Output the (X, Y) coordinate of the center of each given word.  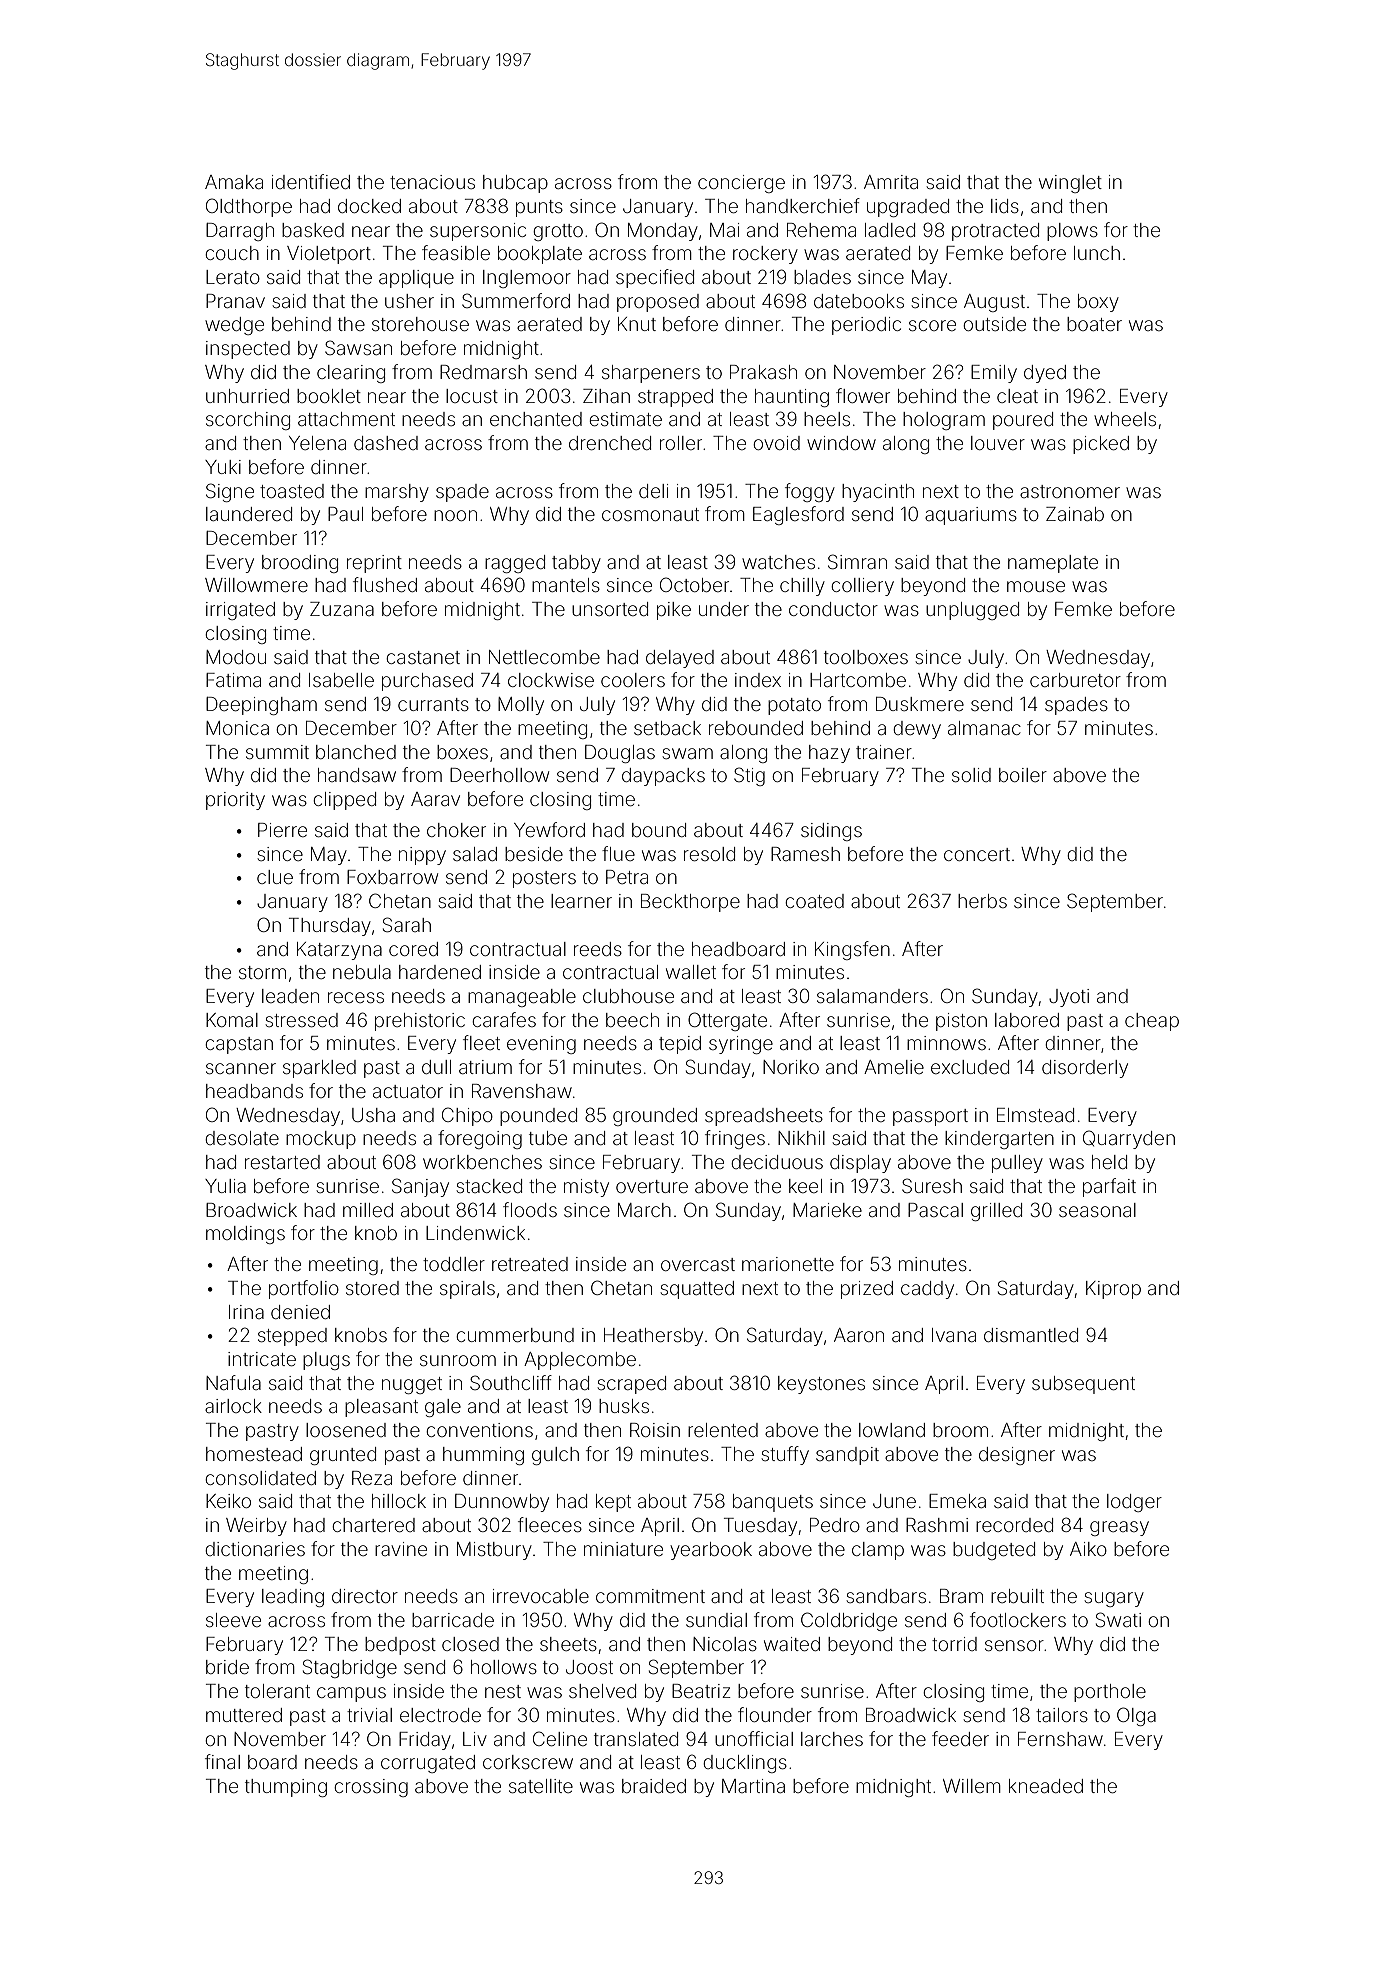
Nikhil (801, 1138)
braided (654, 1786)
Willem (972, 1786)
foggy (810, 492)
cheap (1152, 1022)
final (222, 1761)
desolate (242, 1138)
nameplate (1053, 564)
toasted (292, 491)
